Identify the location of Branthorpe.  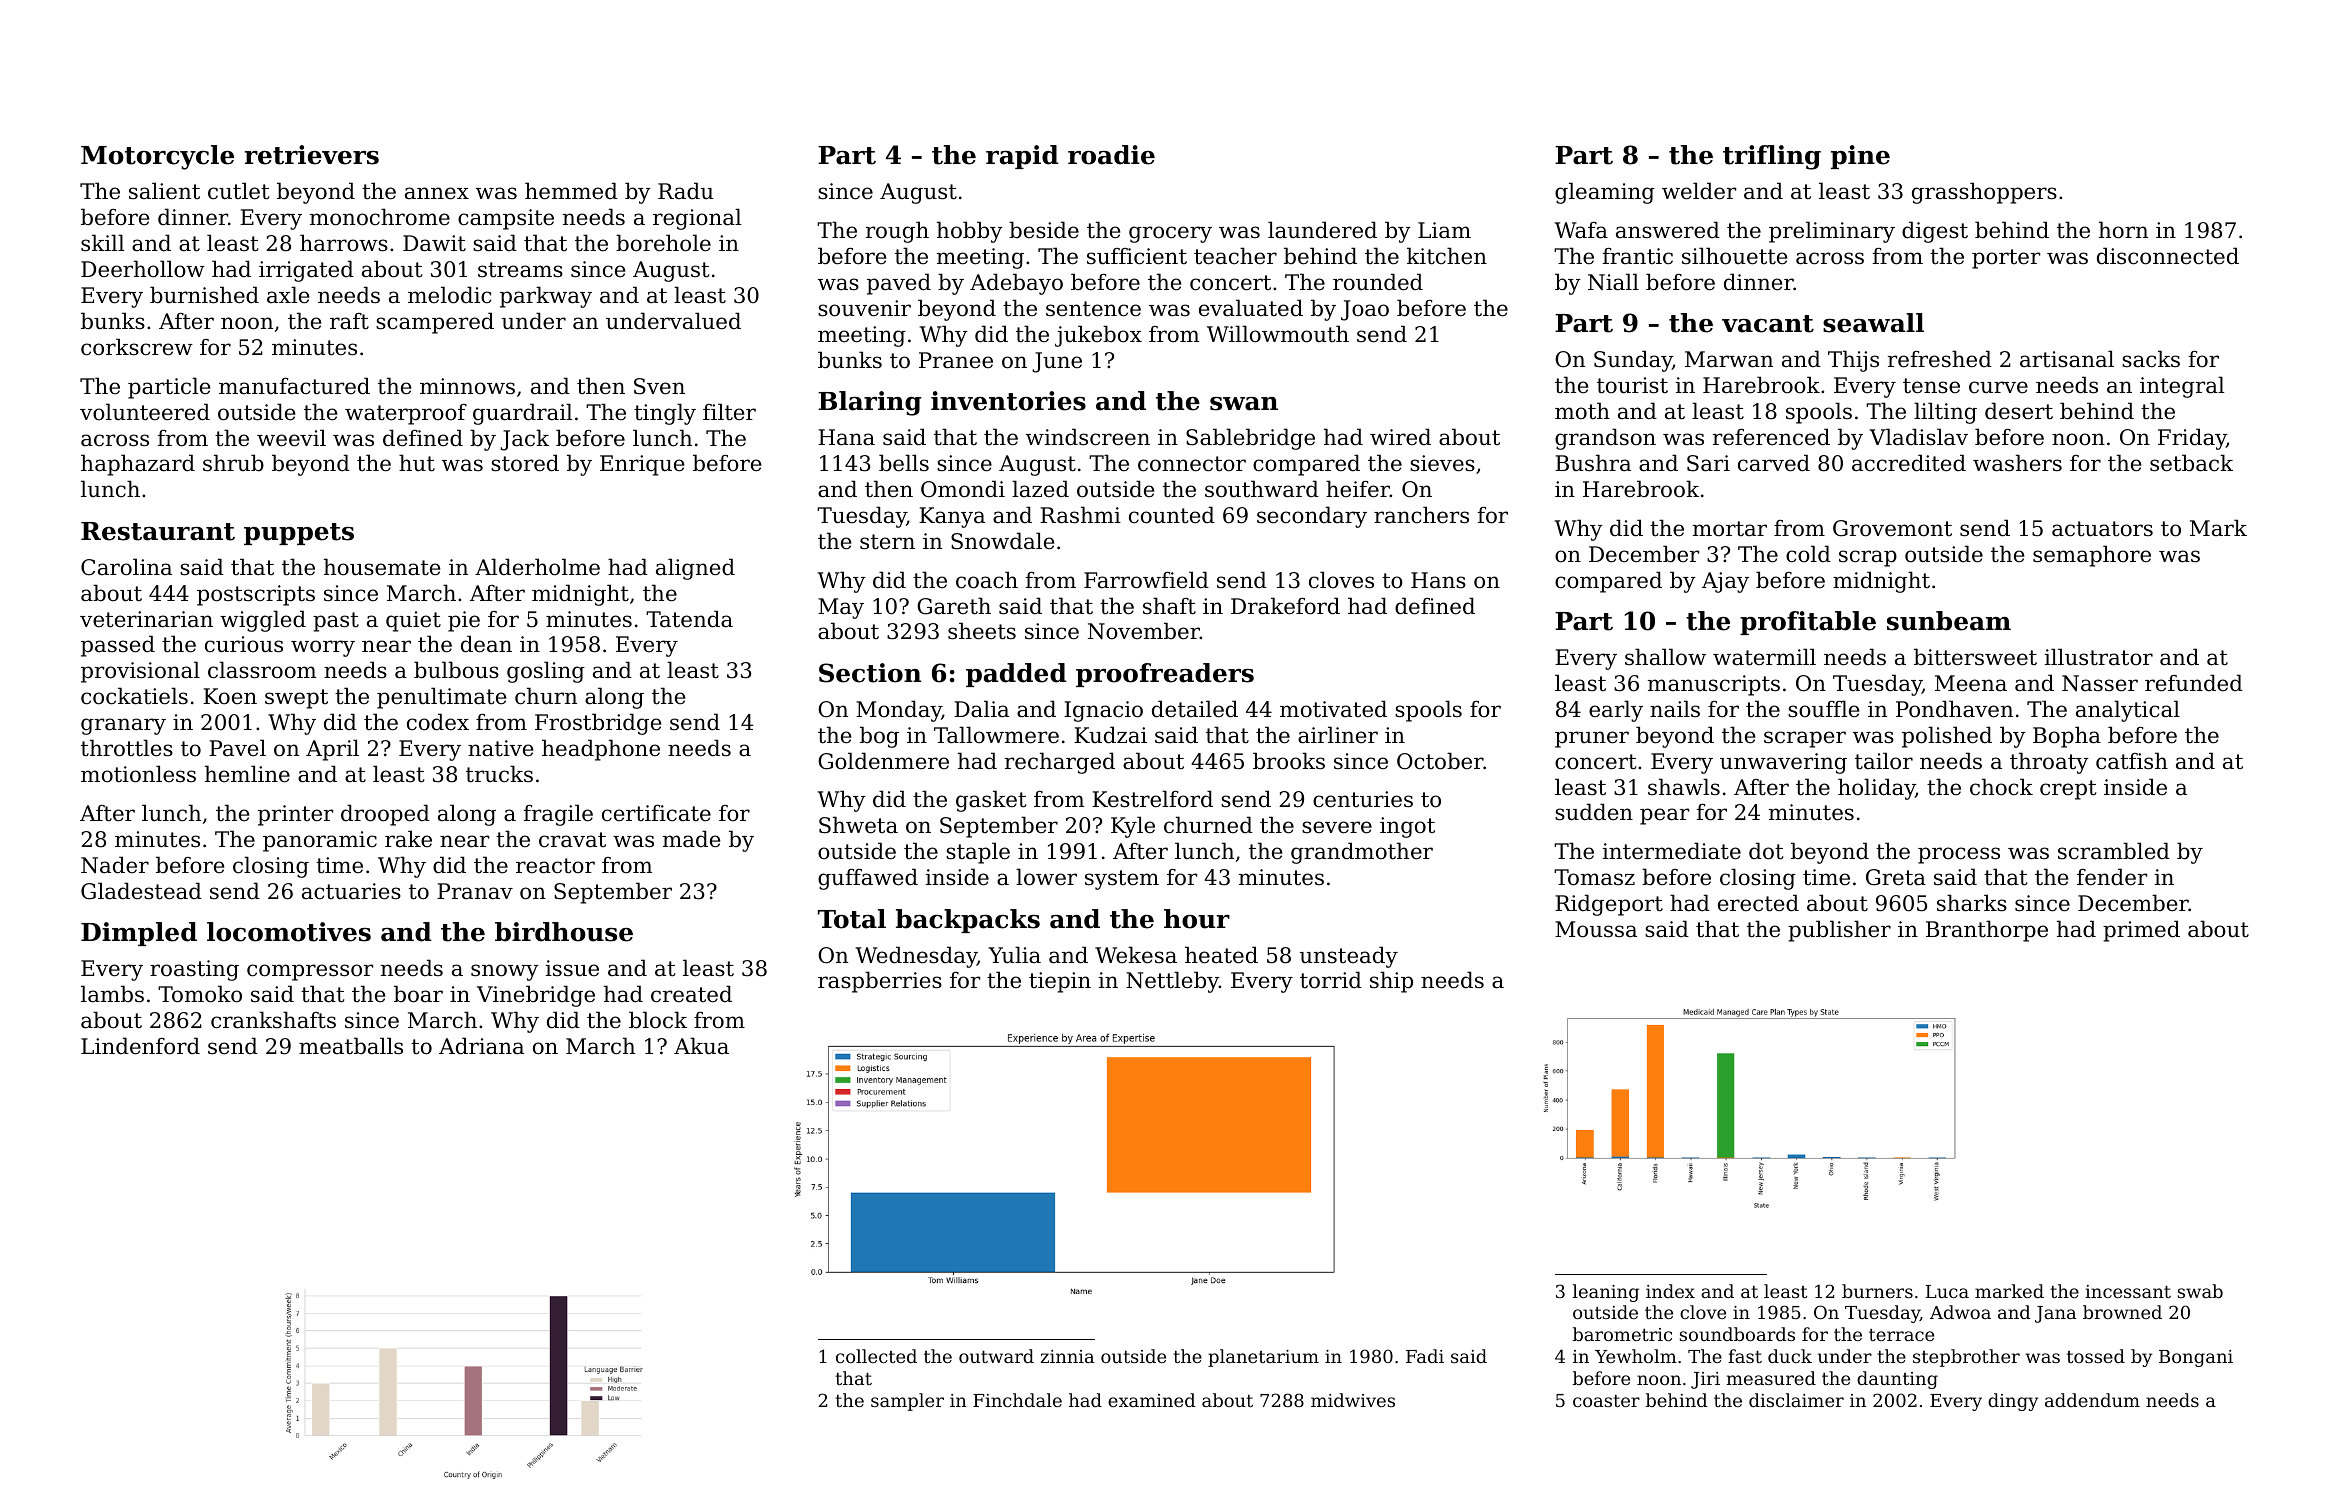
(1987, 931).
